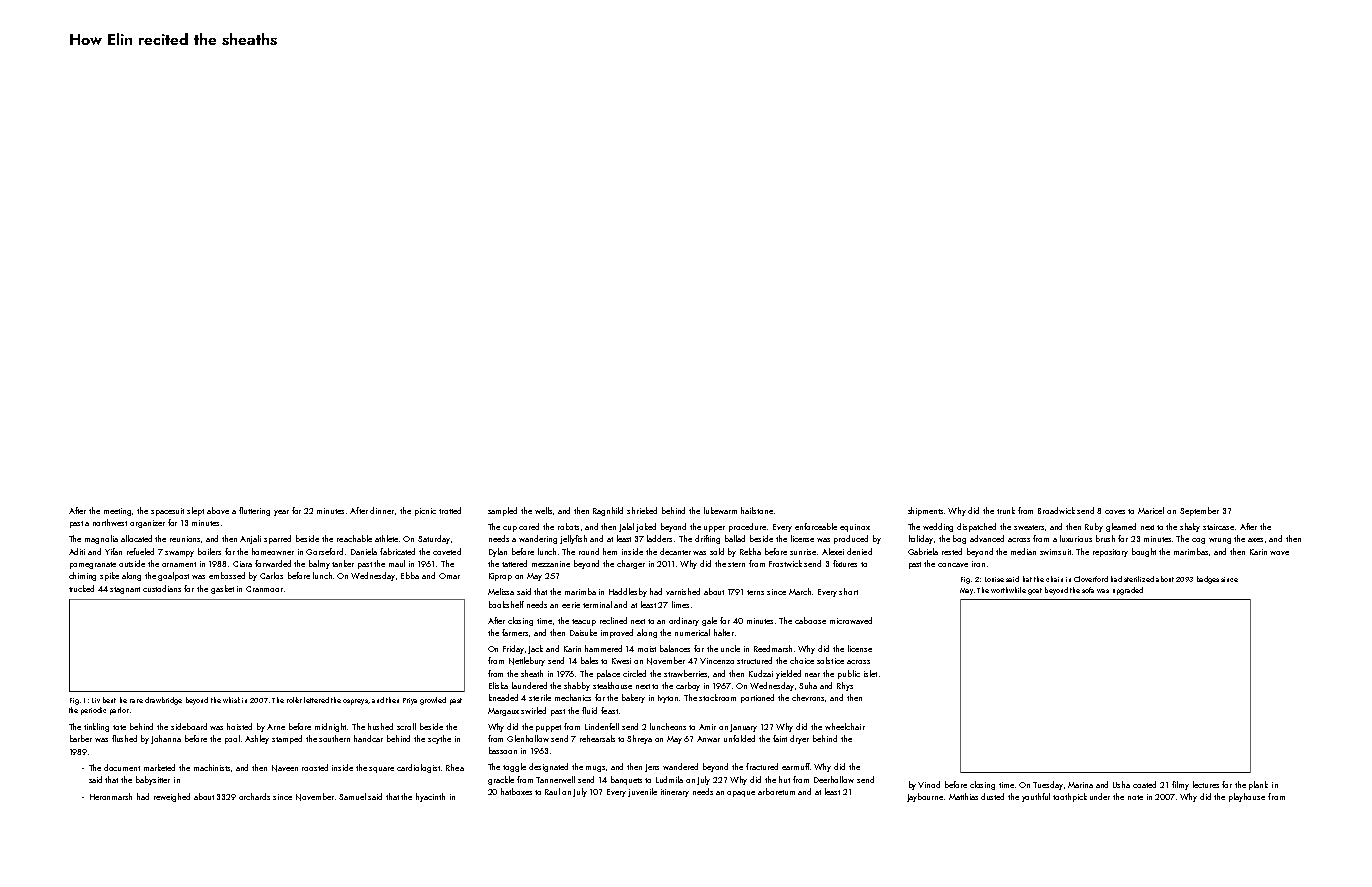  What do you see at coordinates (976, 527) in the image?
I see `dispatched` at bounding box center [976, 527].
